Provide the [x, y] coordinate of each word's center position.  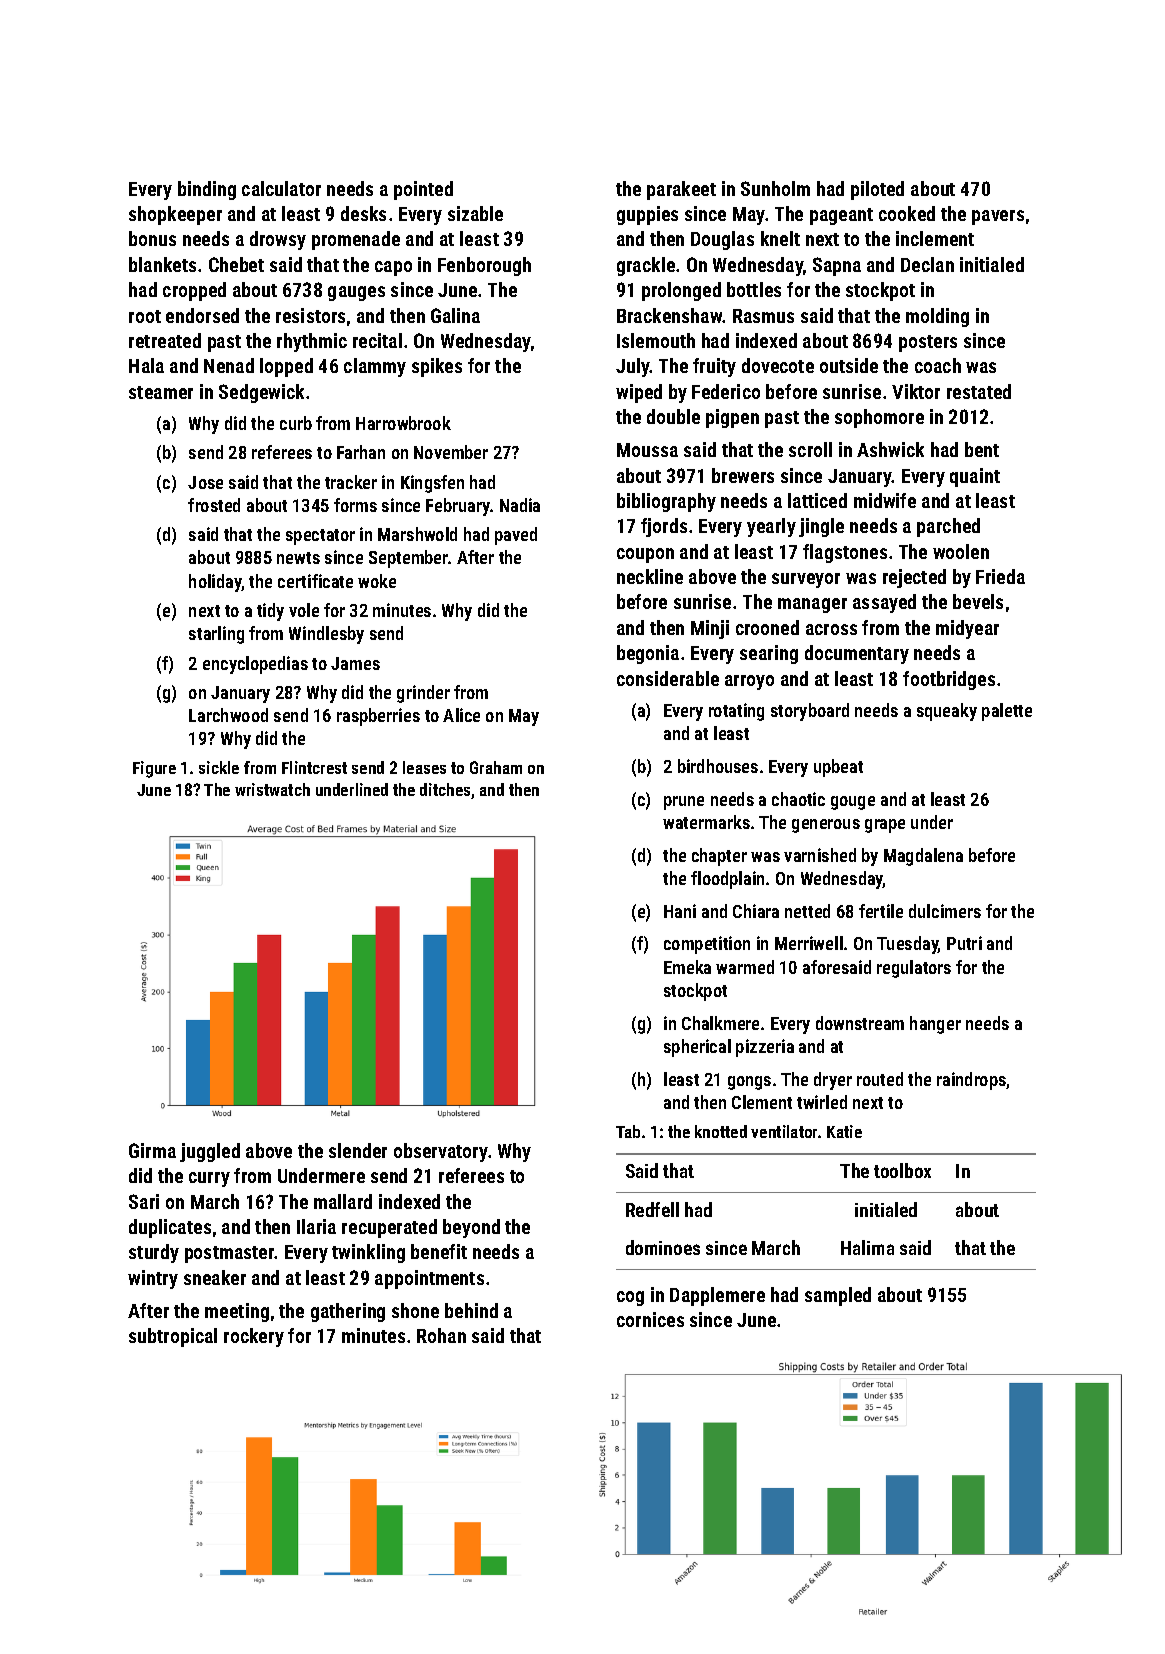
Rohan [441, 1335]
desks [363, 213]
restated [979, 391]
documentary [857, 654]
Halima [867, 1247]
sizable [475, 213]
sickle [219, 767]
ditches [445, 789]
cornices [650, 1319]
